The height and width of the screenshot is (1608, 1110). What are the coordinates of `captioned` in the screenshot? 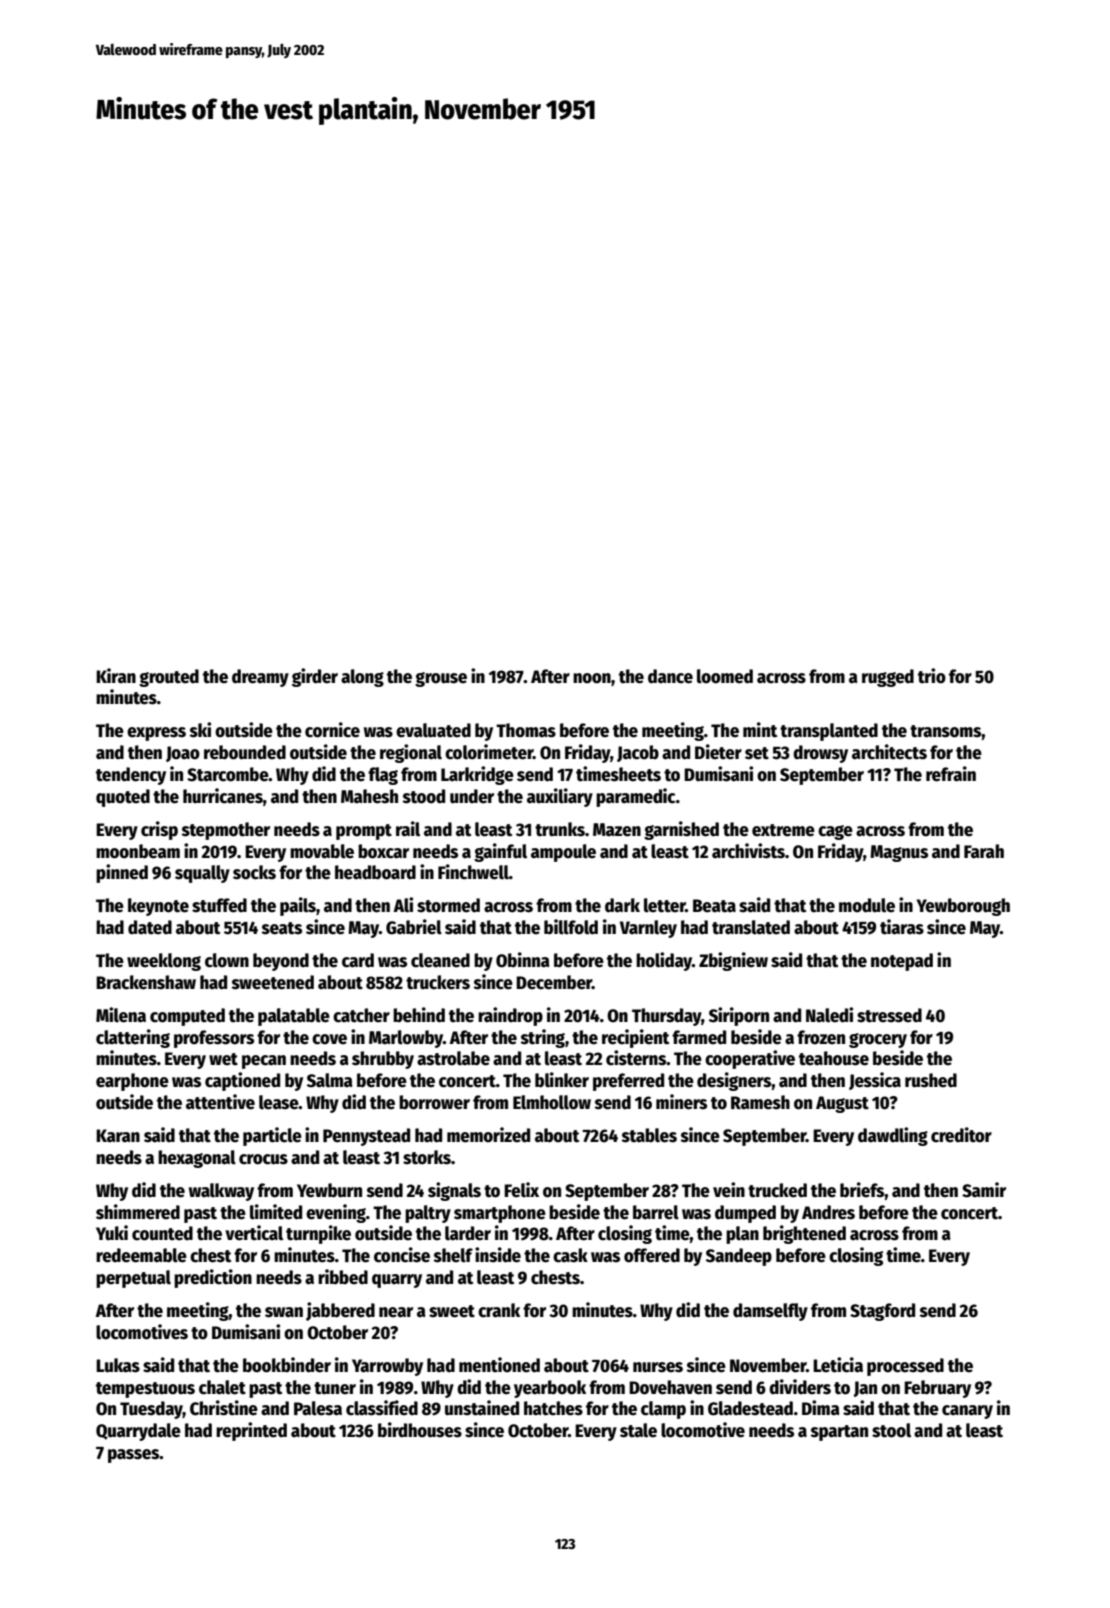 It's located at (242, 1081).
